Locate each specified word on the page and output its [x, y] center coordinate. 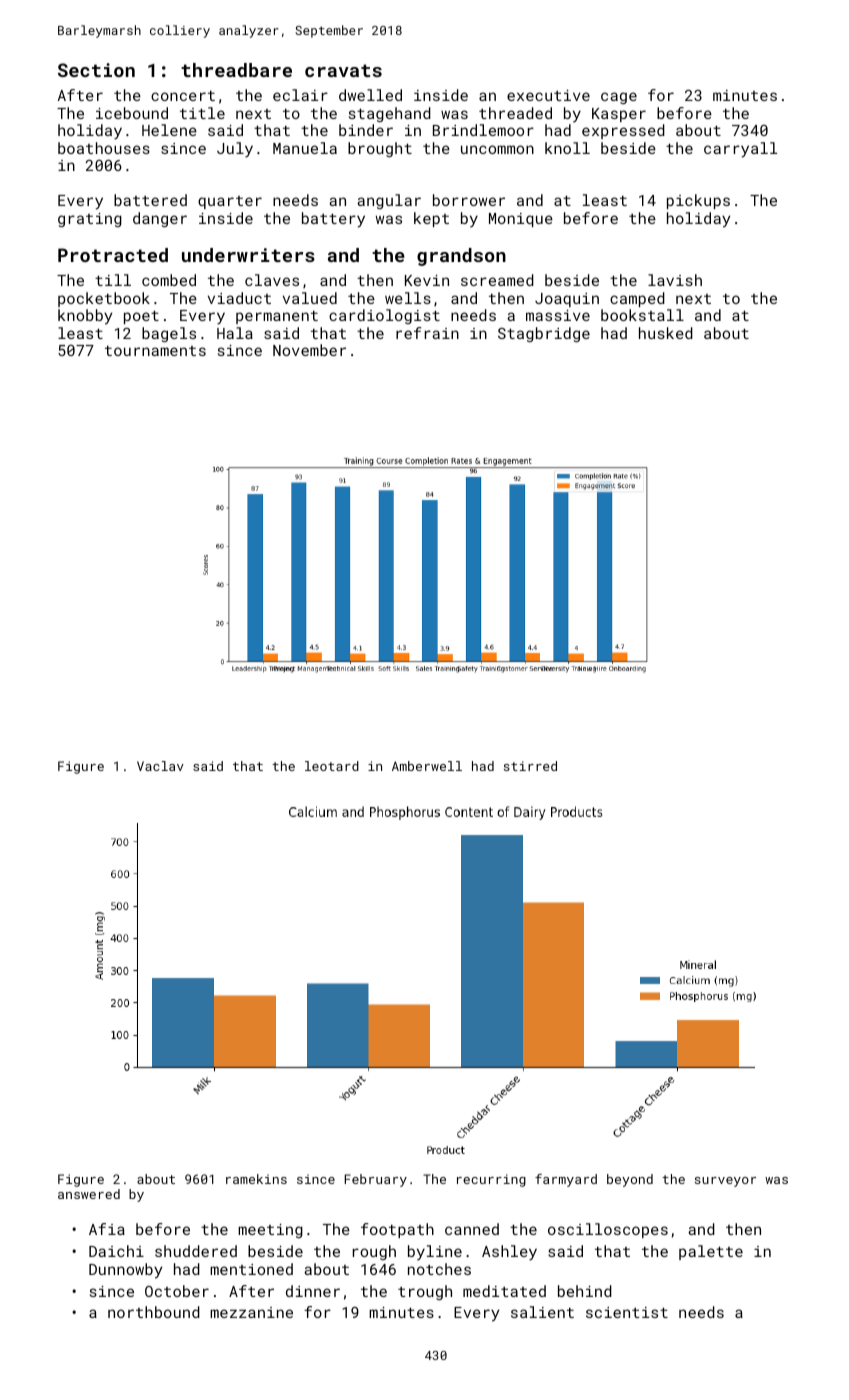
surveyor [725, 1182]
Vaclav [160, 766]
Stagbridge [544, 334]
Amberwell [427, 766]
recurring [491, 1180]
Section [96, 70]
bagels [169, 334]
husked [666, 333]
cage [619, 98]
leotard [332, 766]
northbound [154, 1312]
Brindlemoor [483, 130]
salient [542, 1312]
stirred [530, 766]
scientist [627, 1312]
